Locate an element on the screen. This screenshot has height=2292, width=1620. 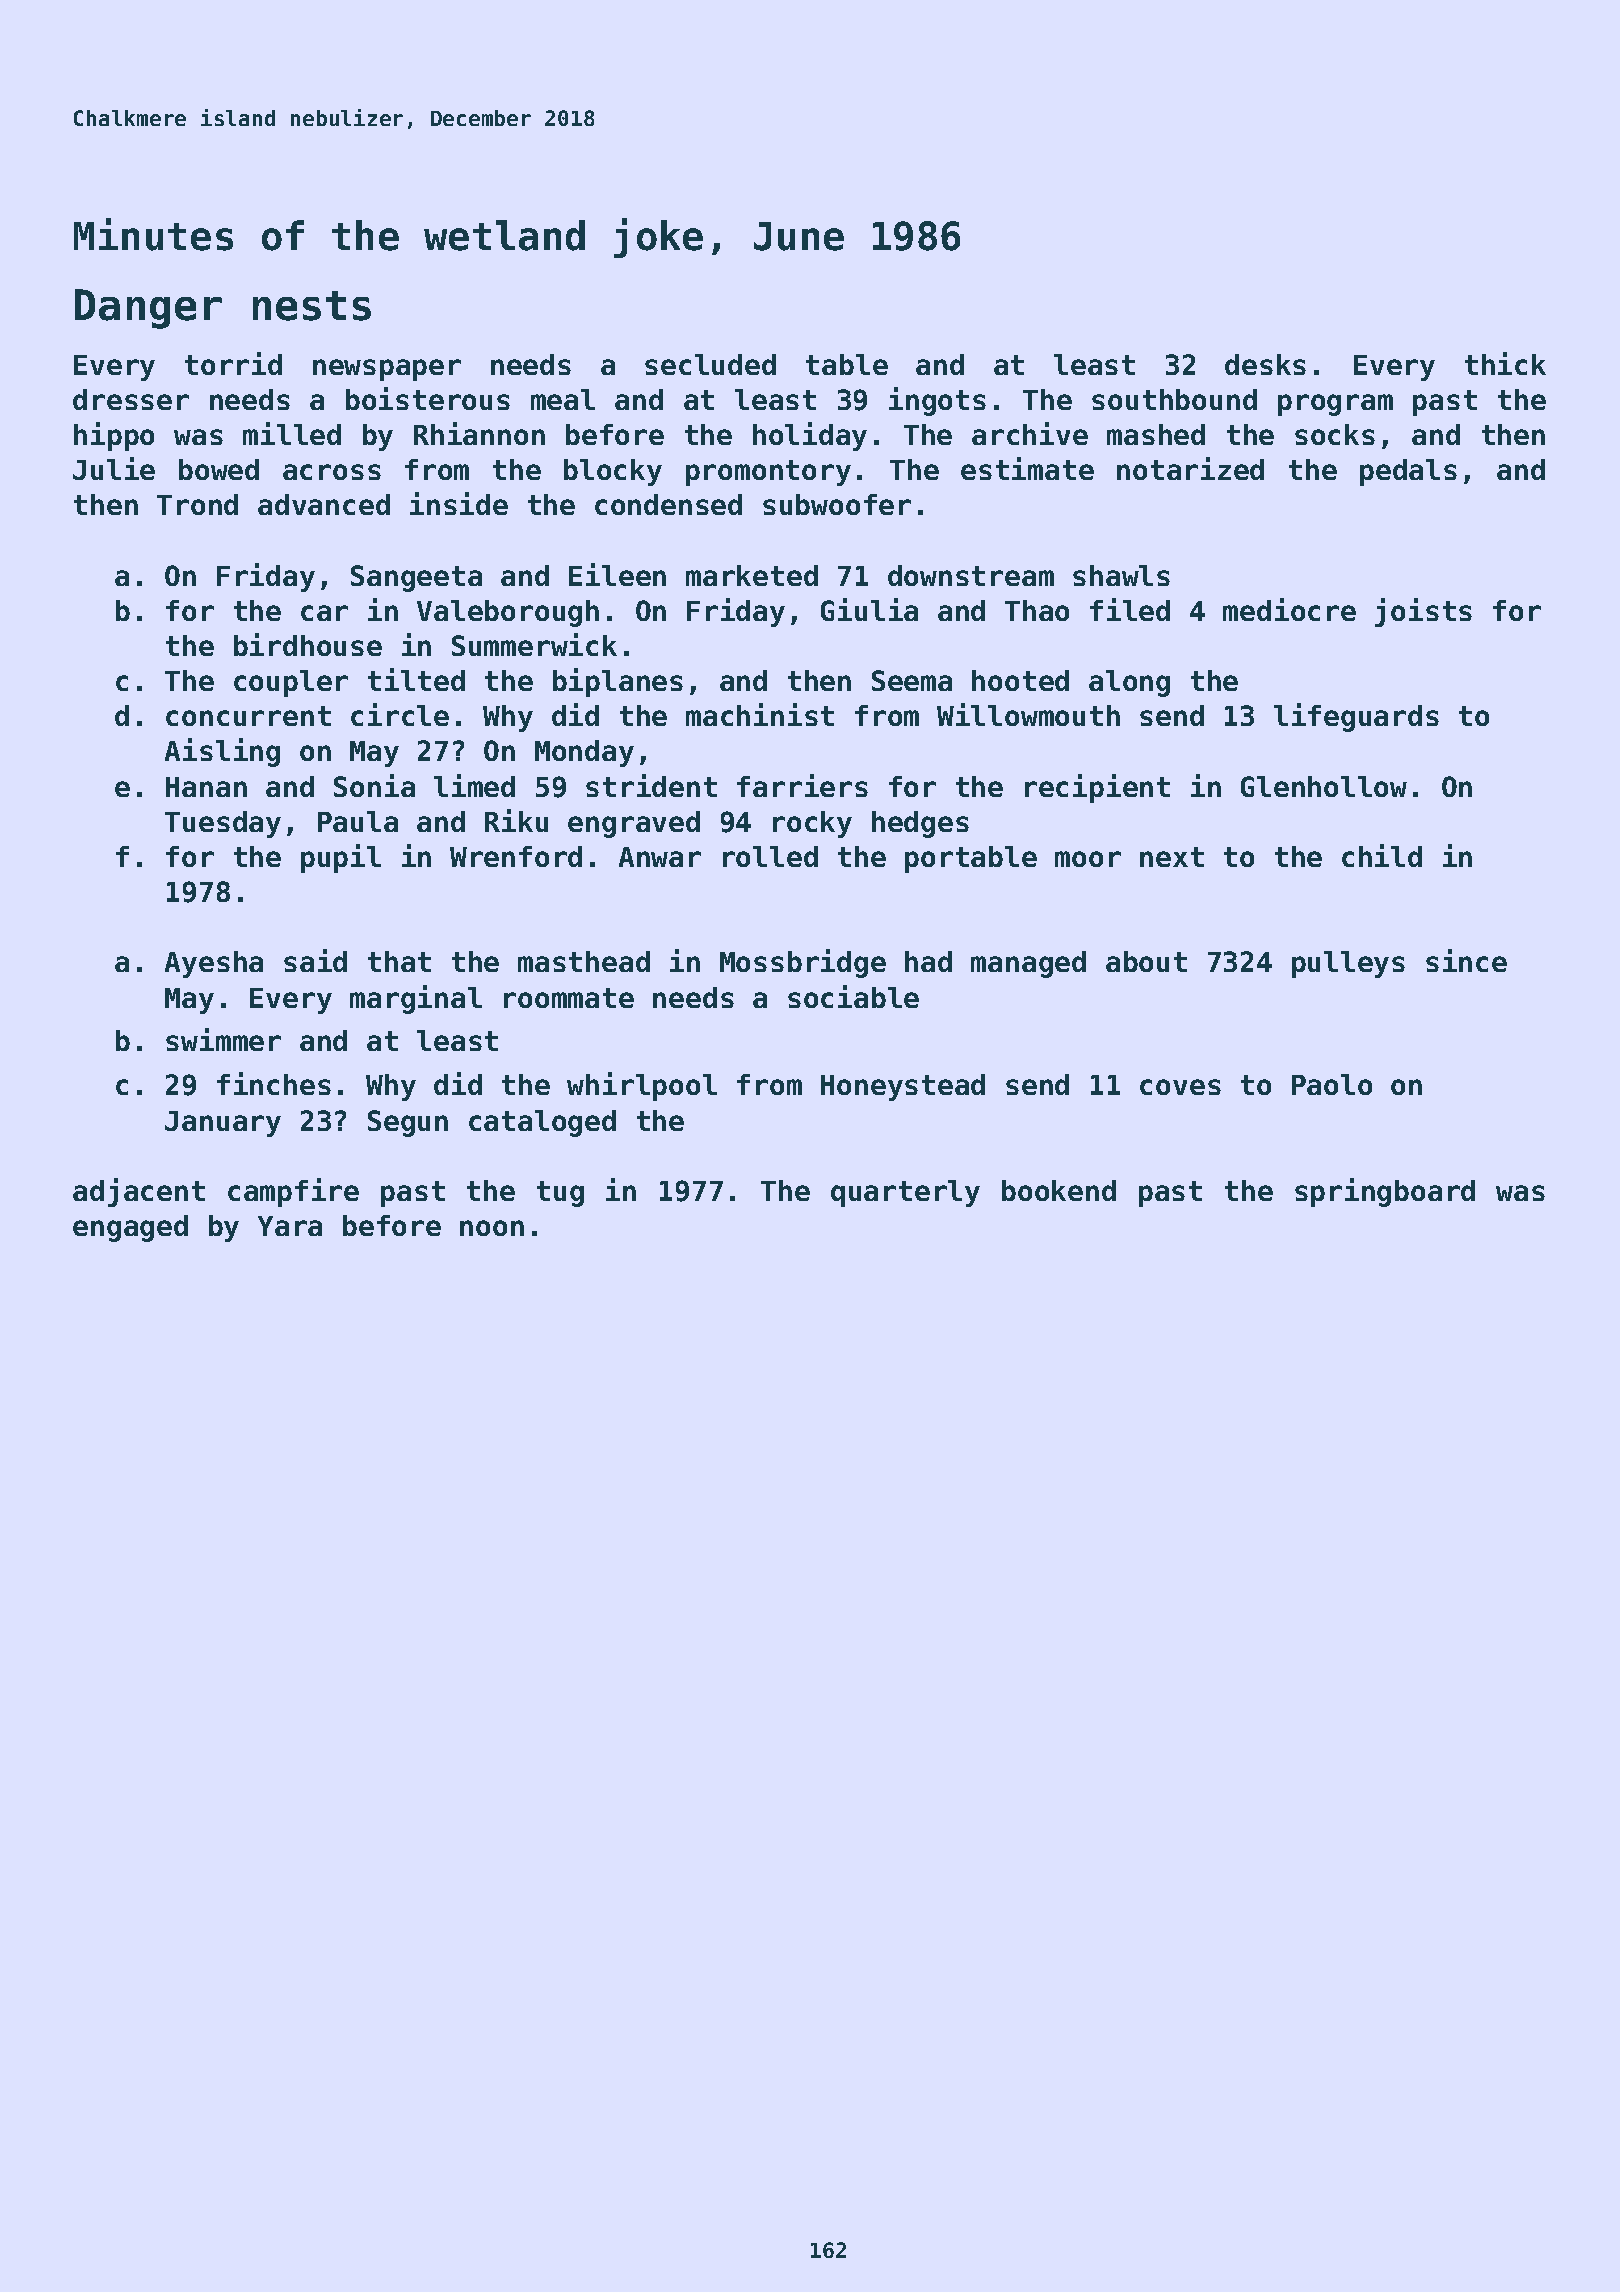
thick is located at coordinates (1505, 363).
